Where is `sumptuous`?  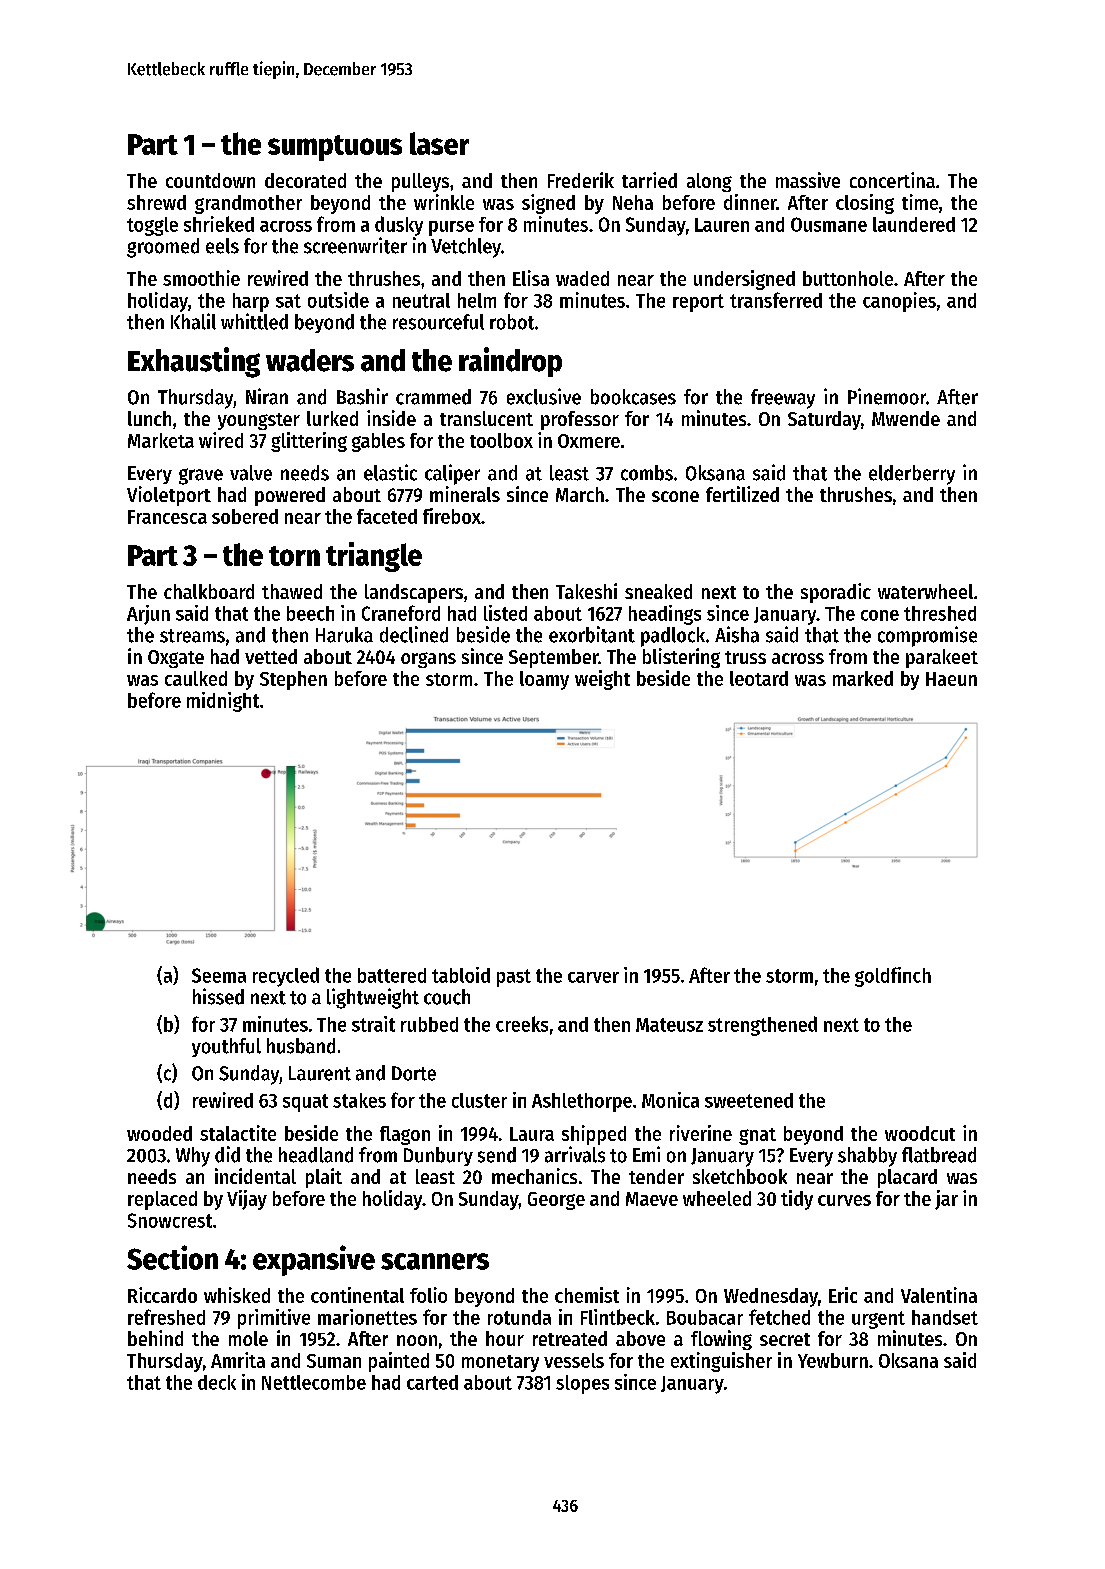 sumptuous is located at coordinates (335, 148).
